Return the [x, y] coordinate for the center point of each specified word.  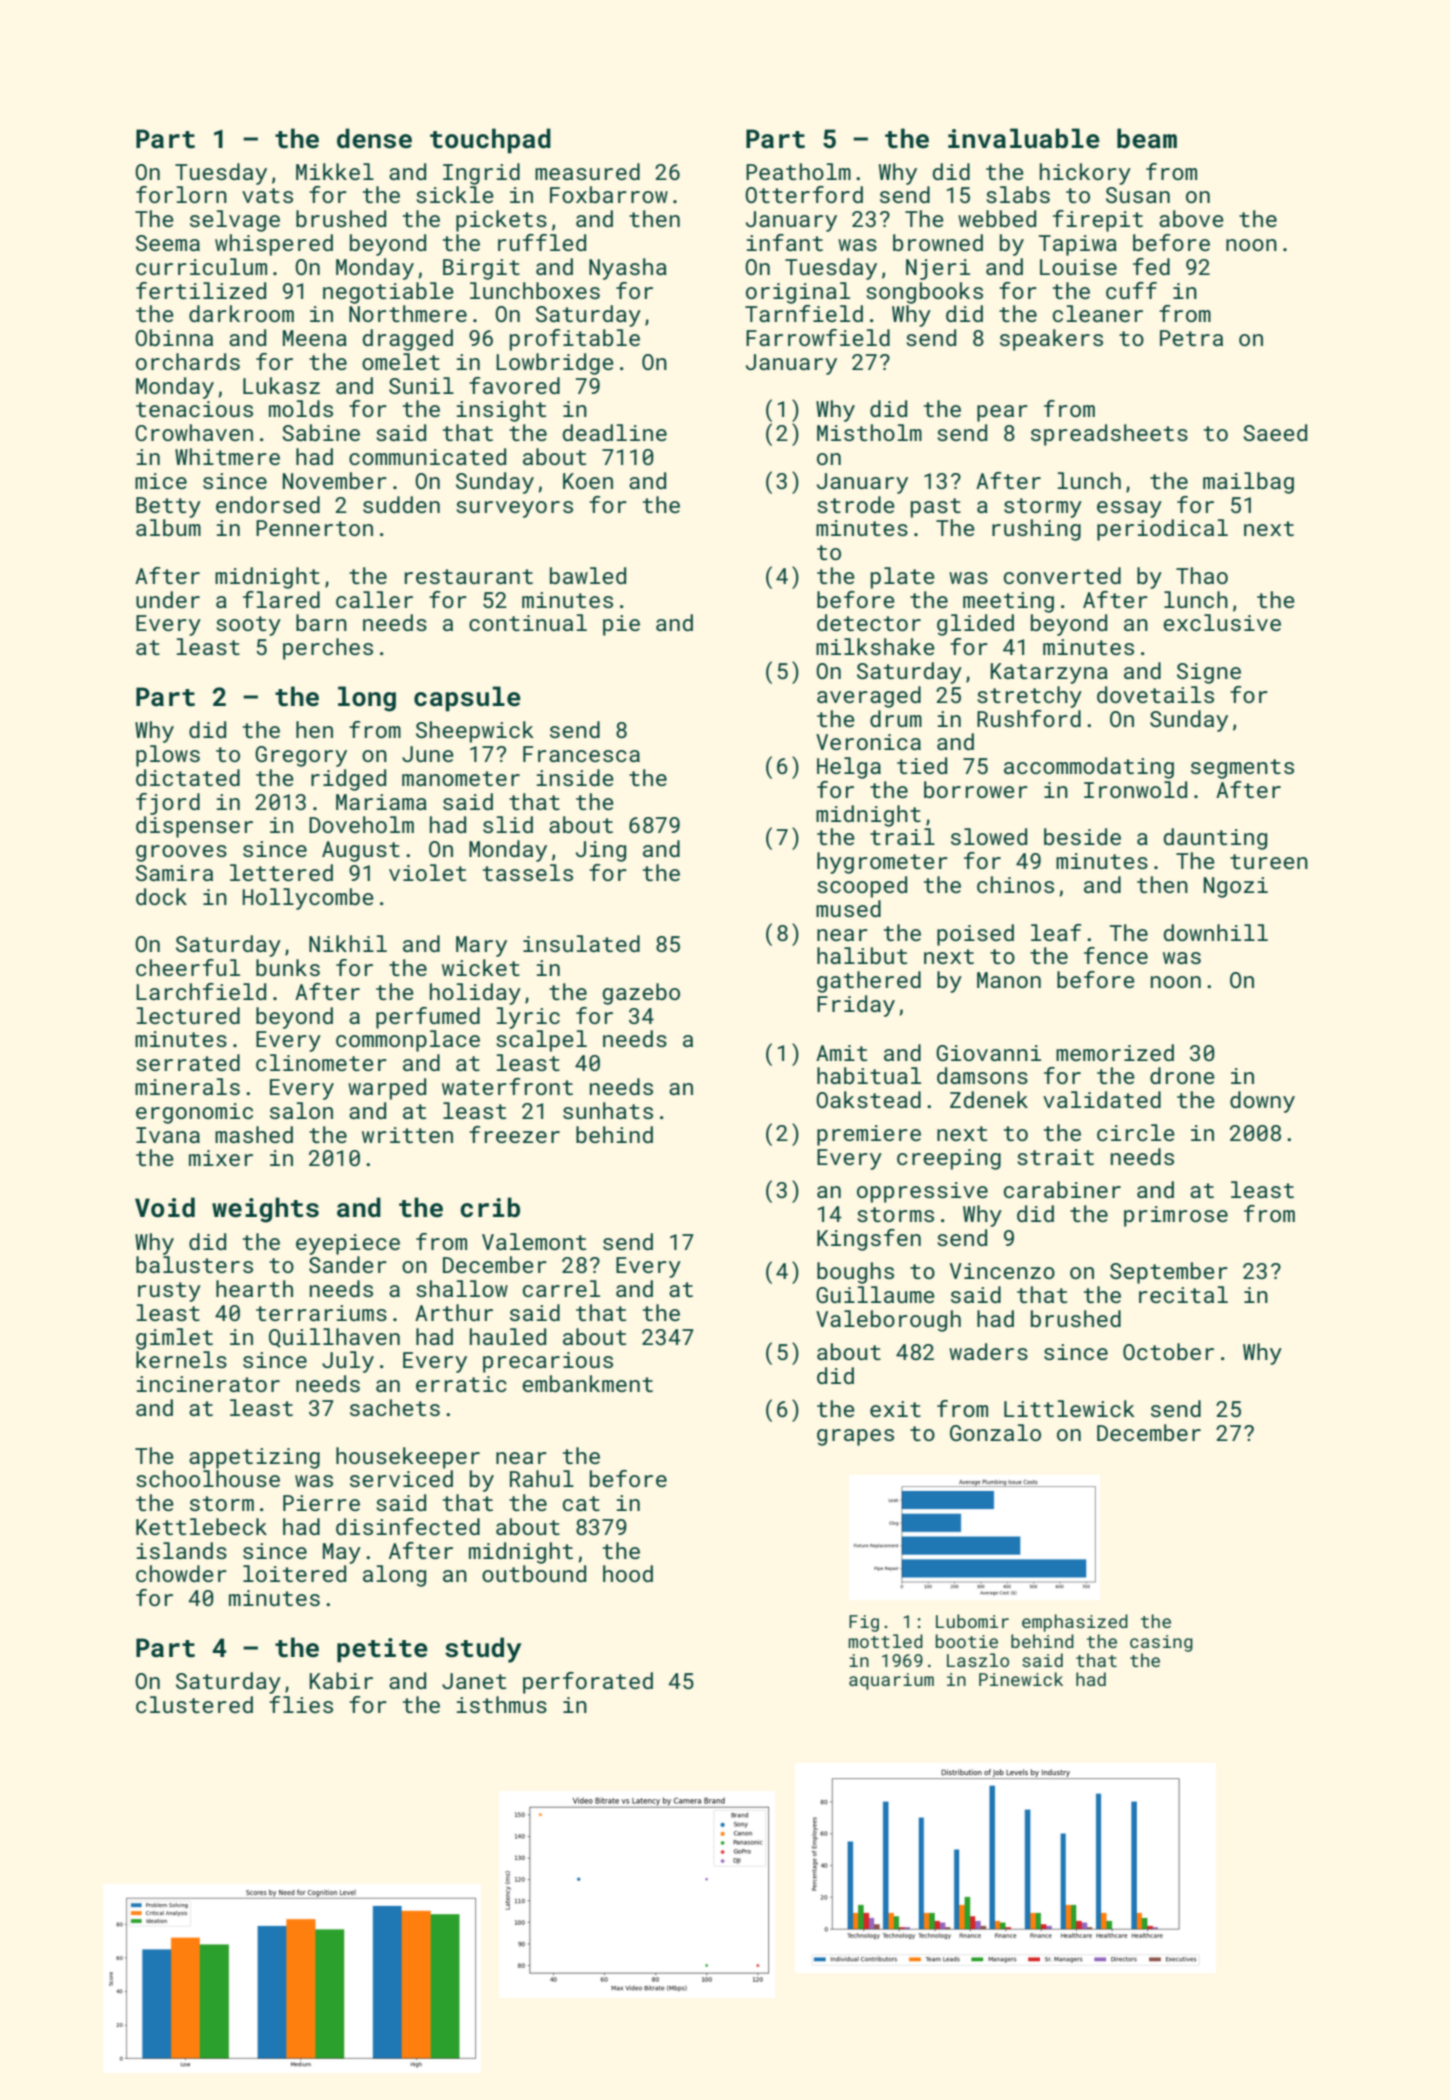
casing [1161, 1643]
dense [374, 138]
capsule [467, 699]
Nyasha [628, 269]
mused [848, 908]
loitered [294, 1573]
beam [1147, 138]
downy [1262, 1102]
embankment [587, 1383]
